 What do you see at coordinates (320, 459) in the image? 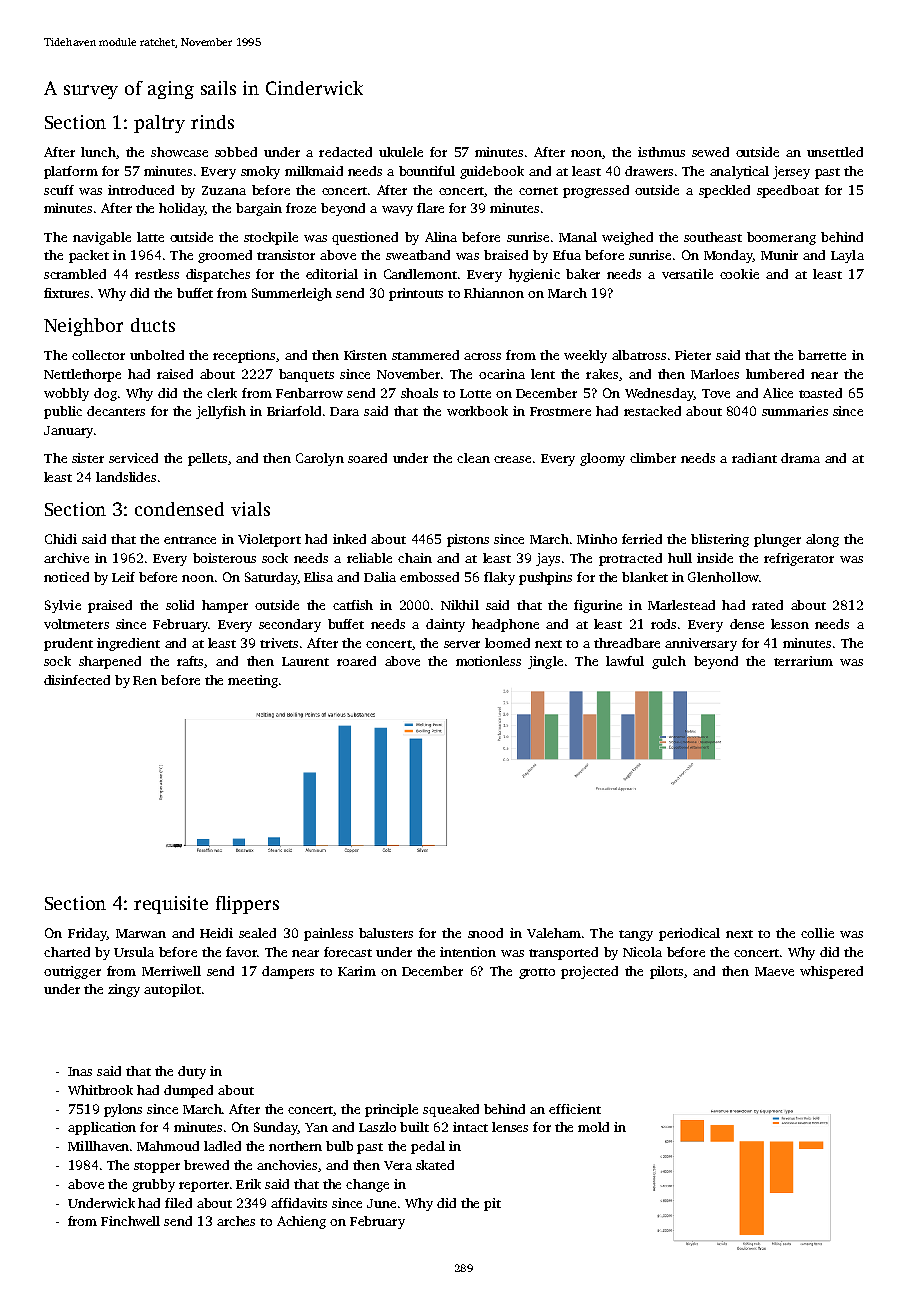
I see `Carolyn` at bounding box center [320, 459].
